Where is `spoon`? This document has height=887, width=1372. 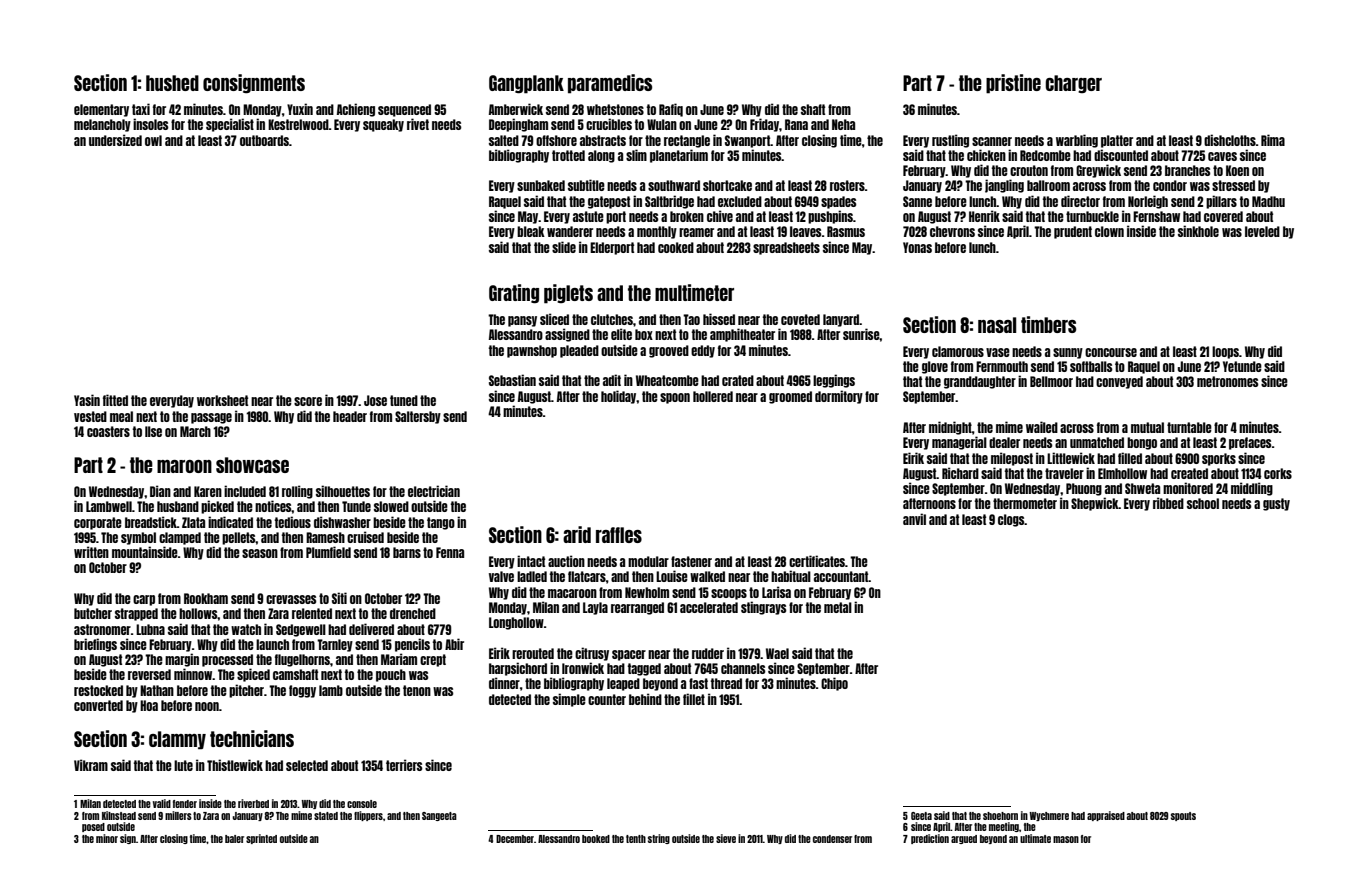 spoon is located at coordinates (675, 398).
